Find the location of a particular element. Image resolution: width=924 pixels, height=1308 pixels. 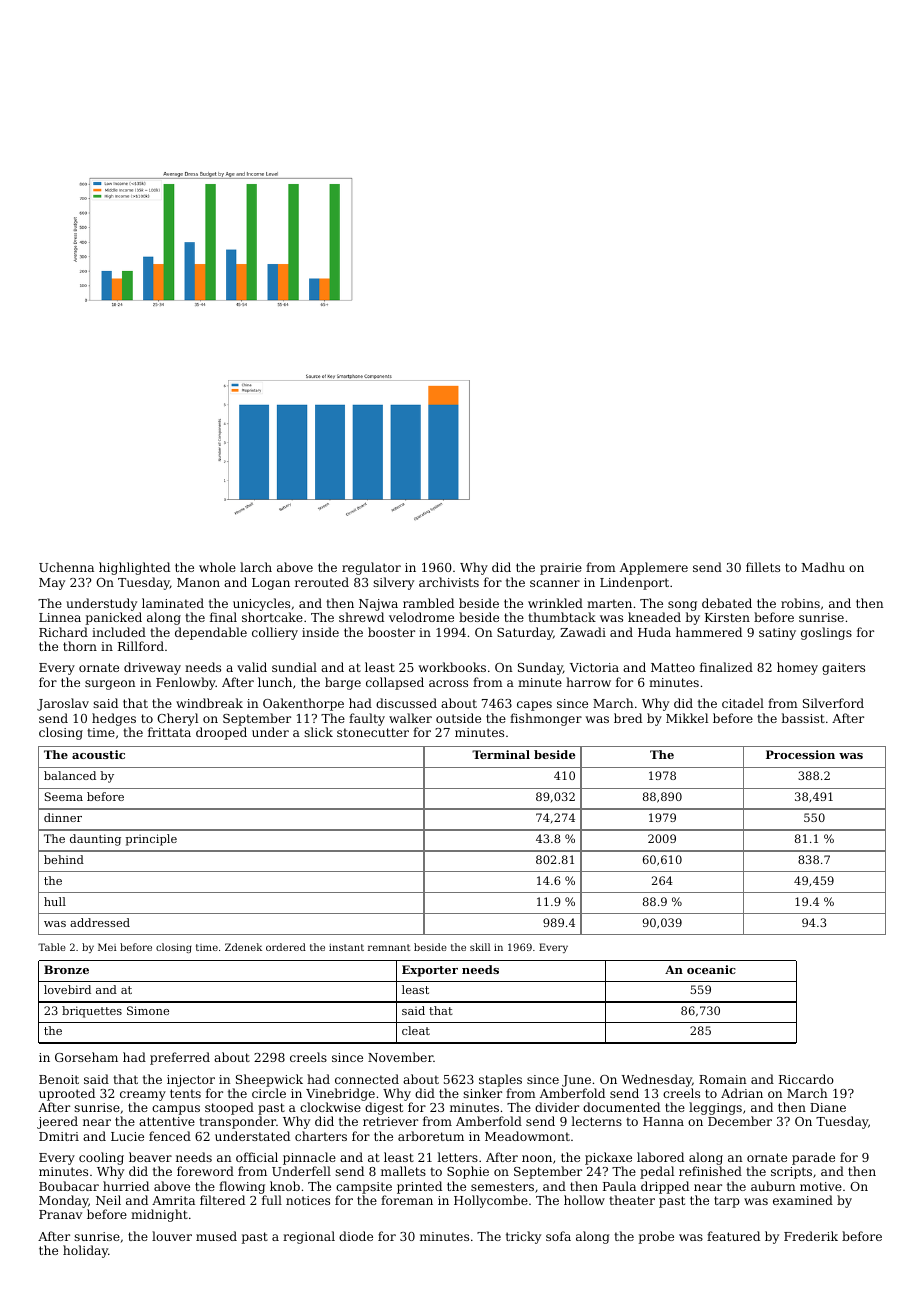

Riccardo is located at coordinates (806, 1079).
